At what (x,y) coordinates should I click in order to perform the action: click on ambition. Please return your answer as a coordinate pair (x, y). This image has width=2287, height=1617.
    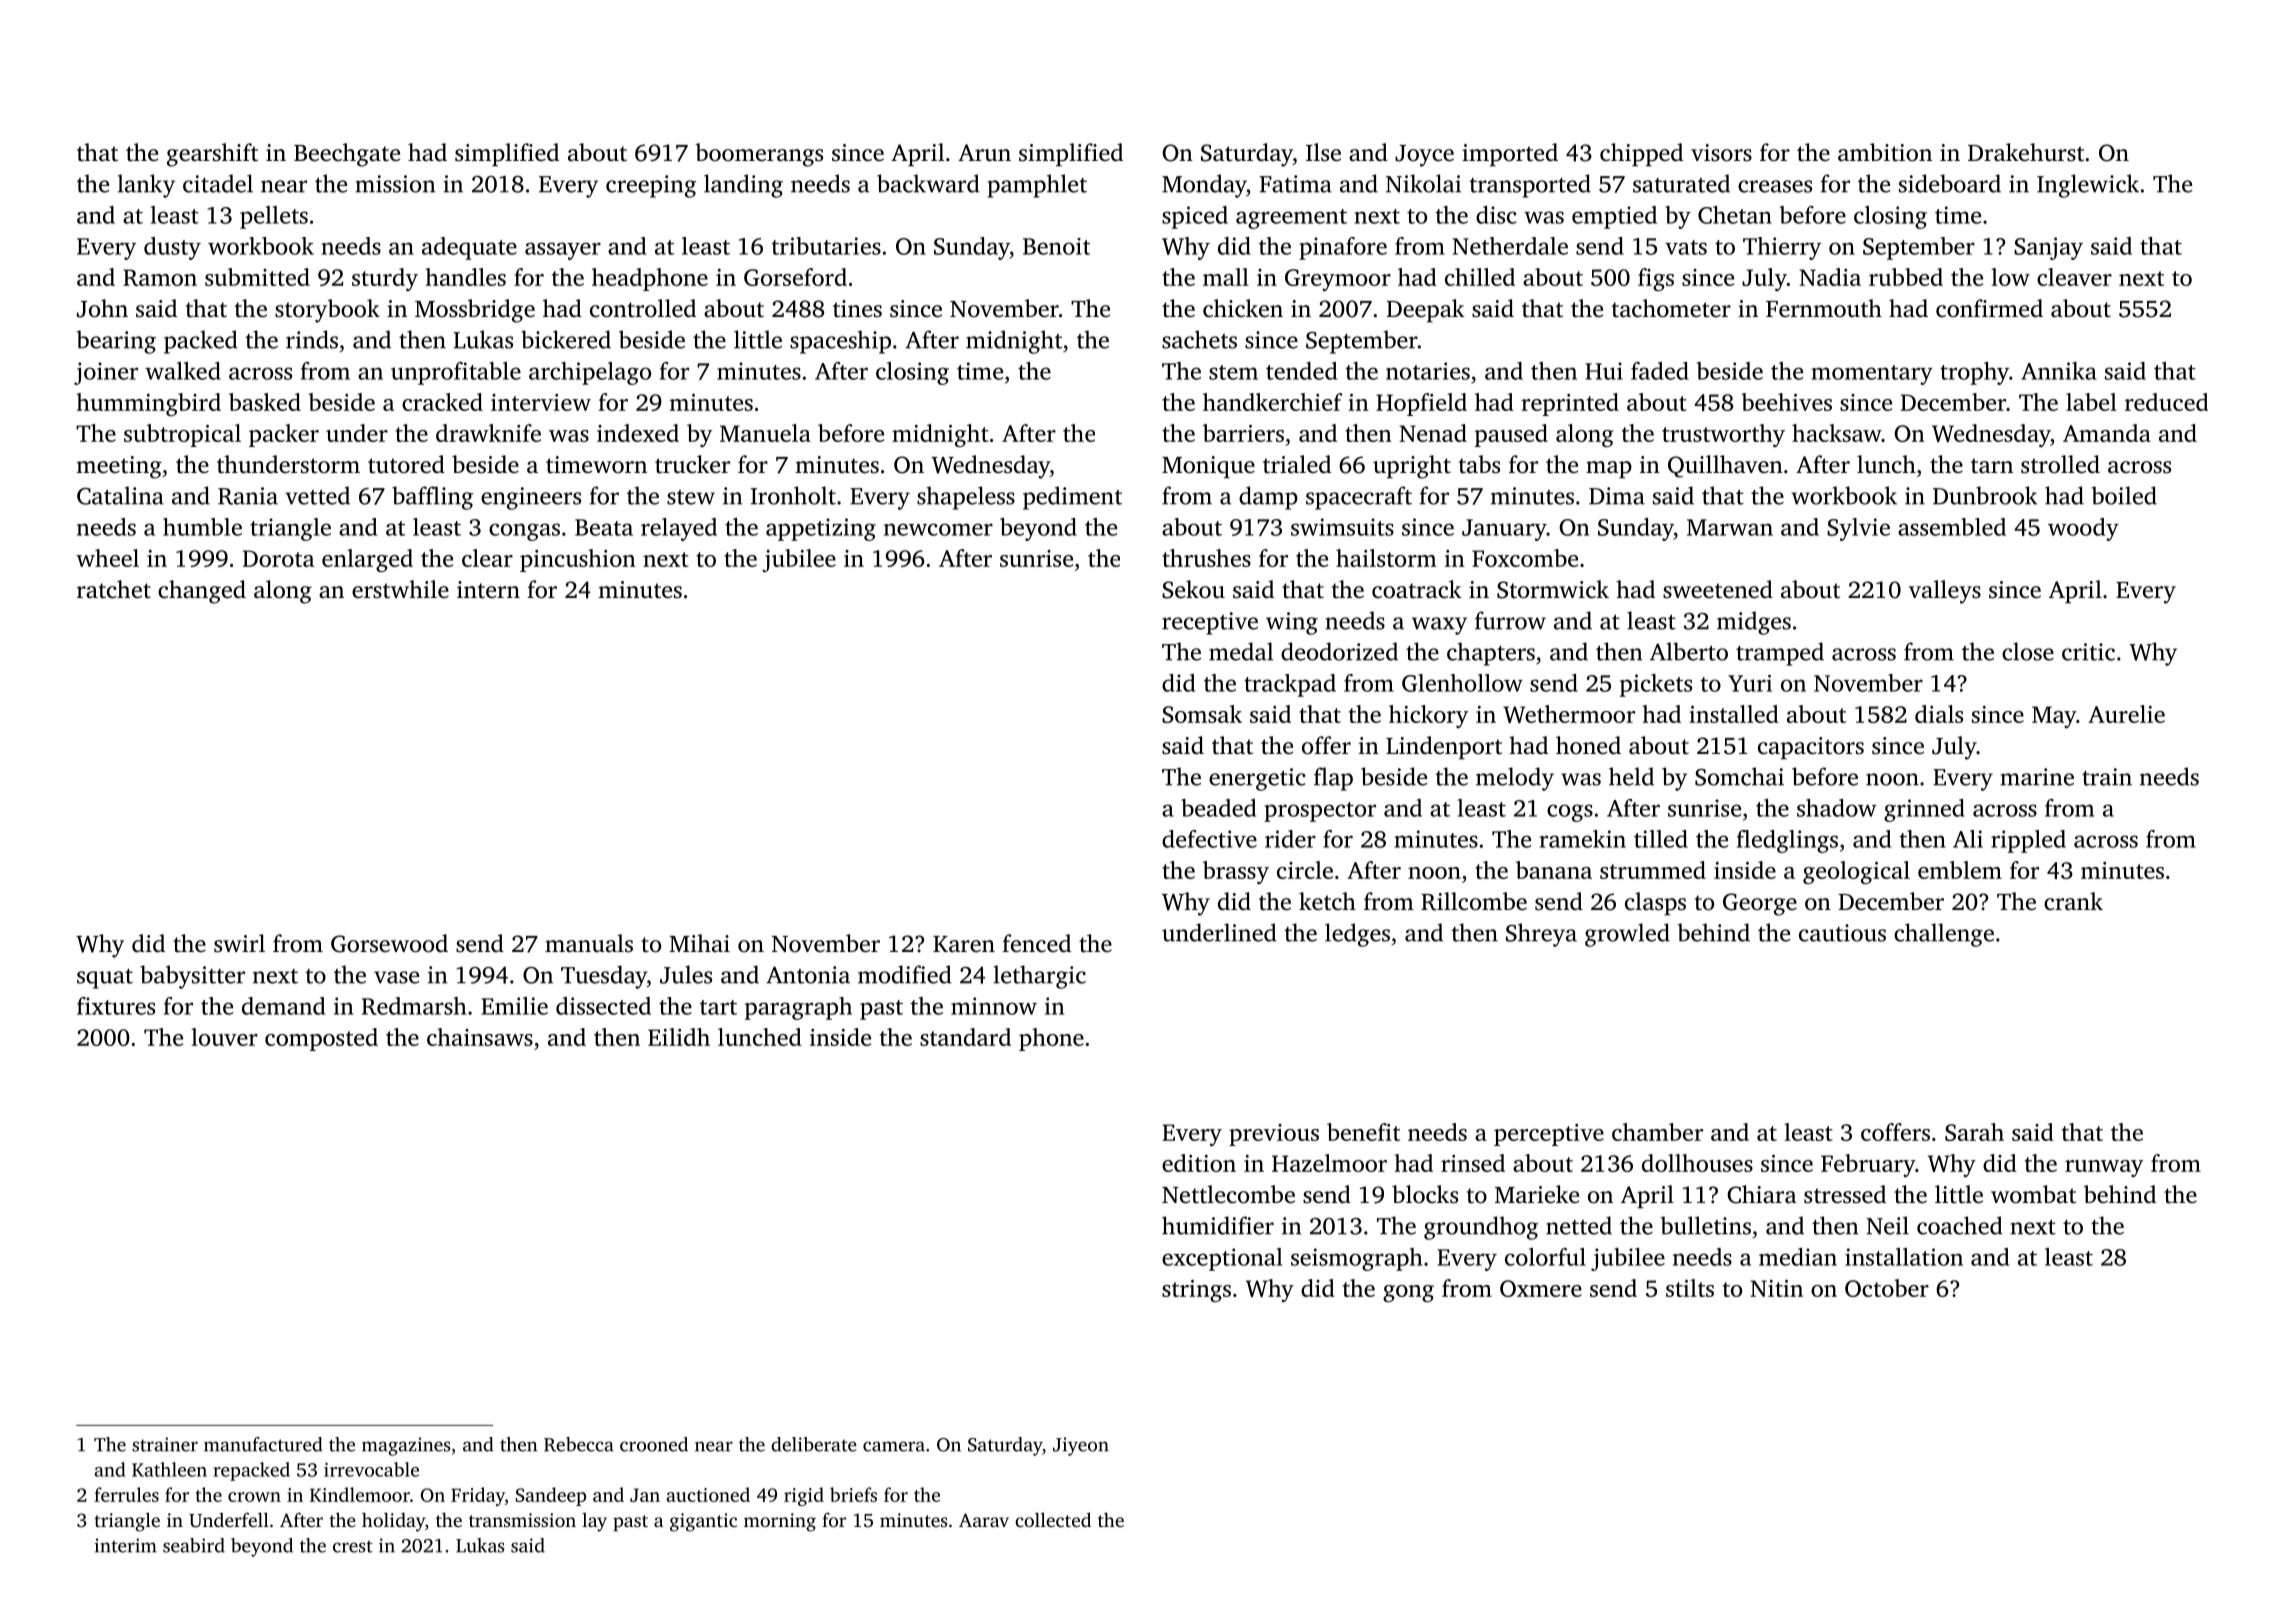
    Looking at the image, I should click on (1885, 152).
